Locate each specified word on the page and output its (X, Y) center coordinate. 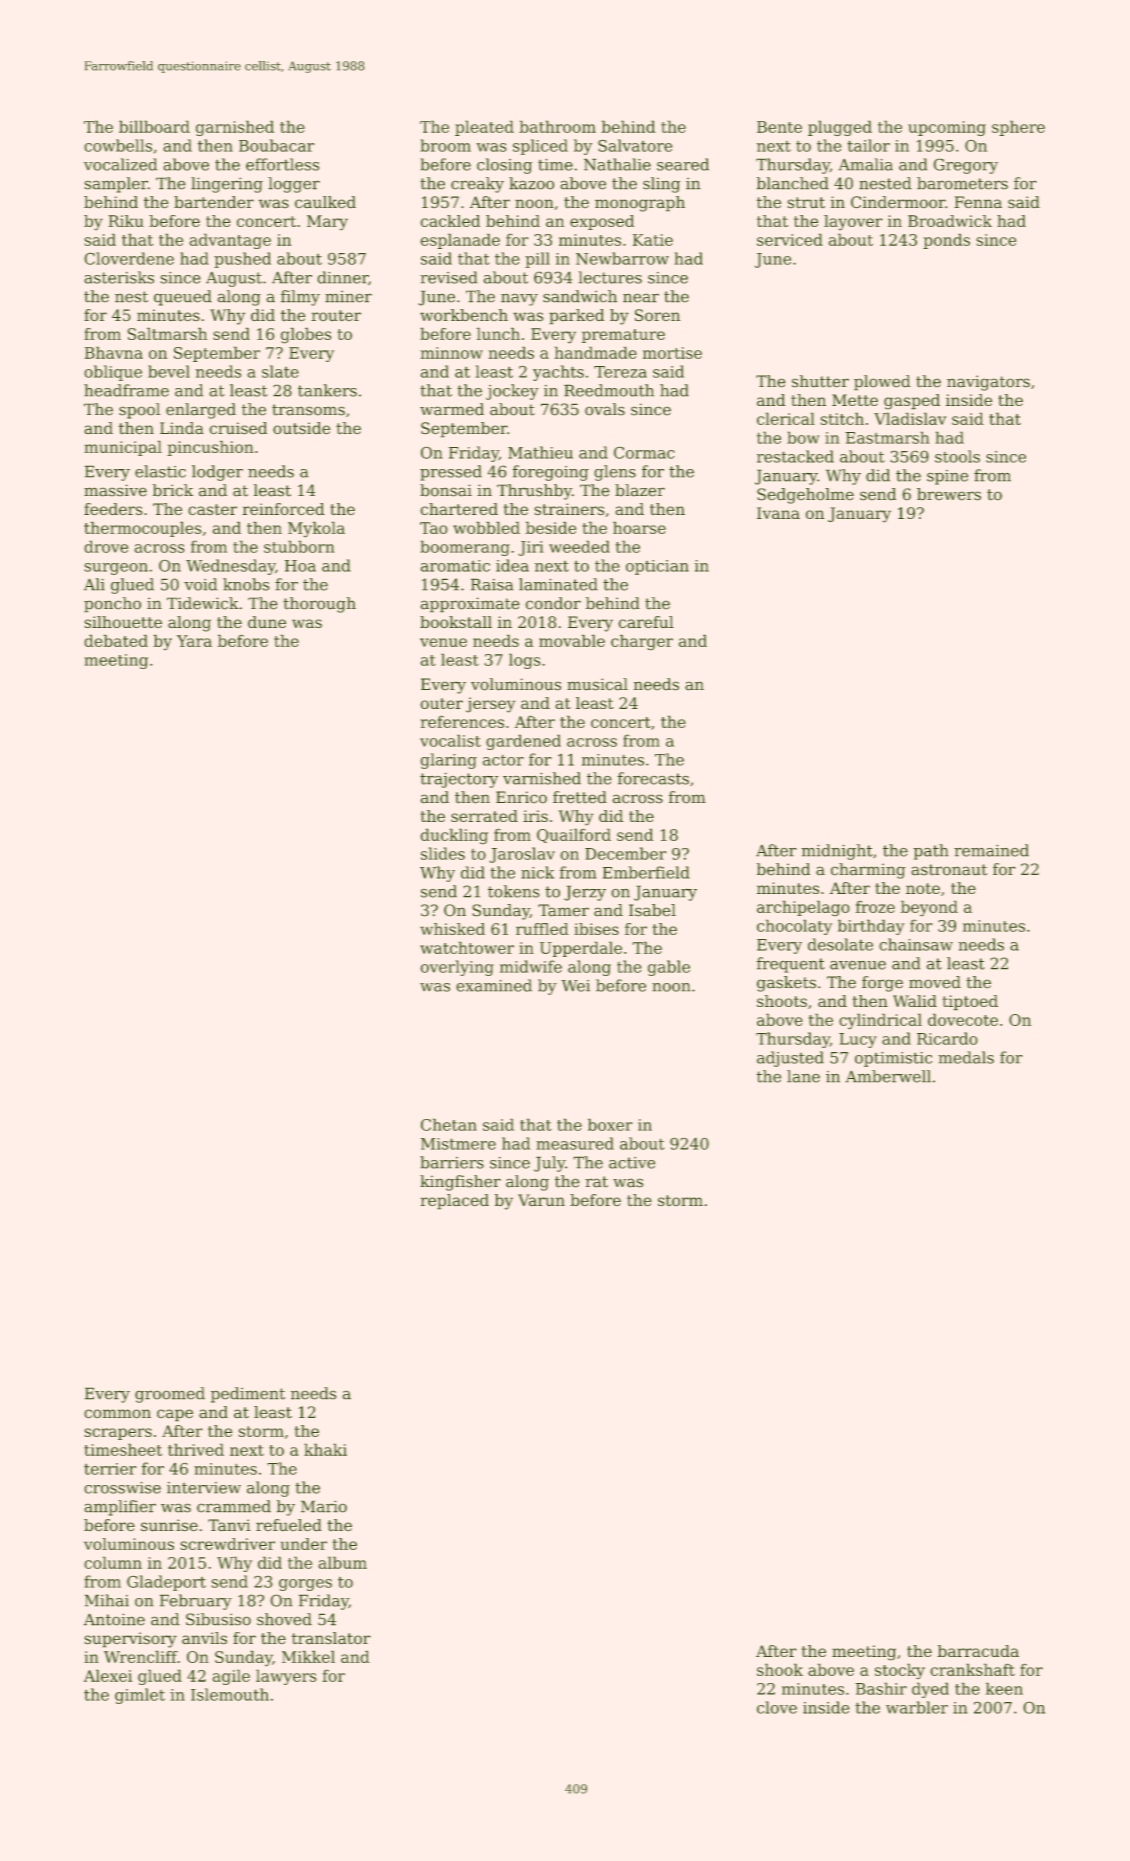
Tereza (620, 372)
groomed (170, 1395)
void (200, 584)
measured (575, 1143)
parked (576, 316)
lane (803, 1076)
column (113, 1563)
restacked (795, 456)
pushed (242, 260)
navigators (988, 383)
